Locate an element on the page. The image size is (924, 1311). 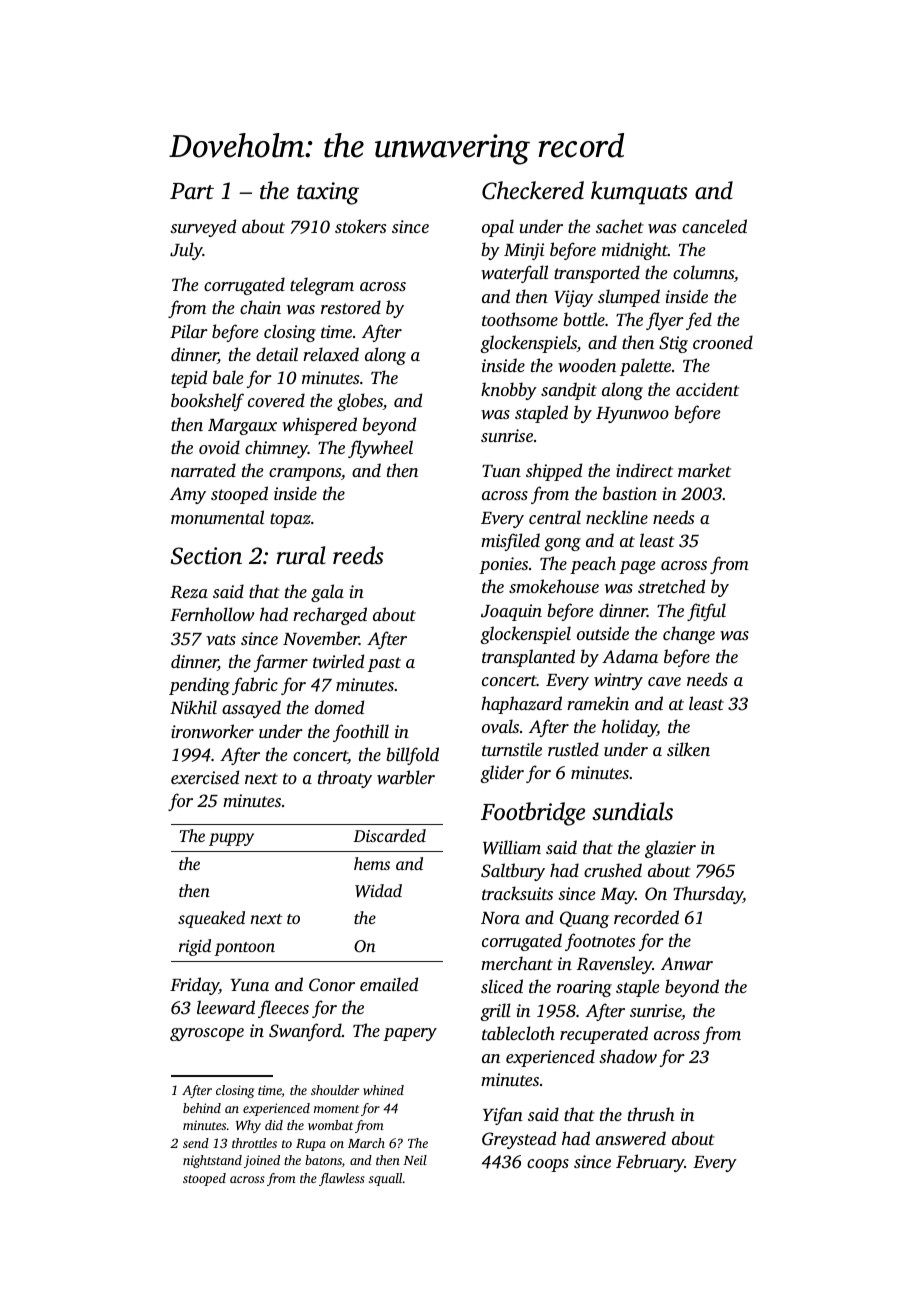
fitful is located at coordinates (706, 612).
